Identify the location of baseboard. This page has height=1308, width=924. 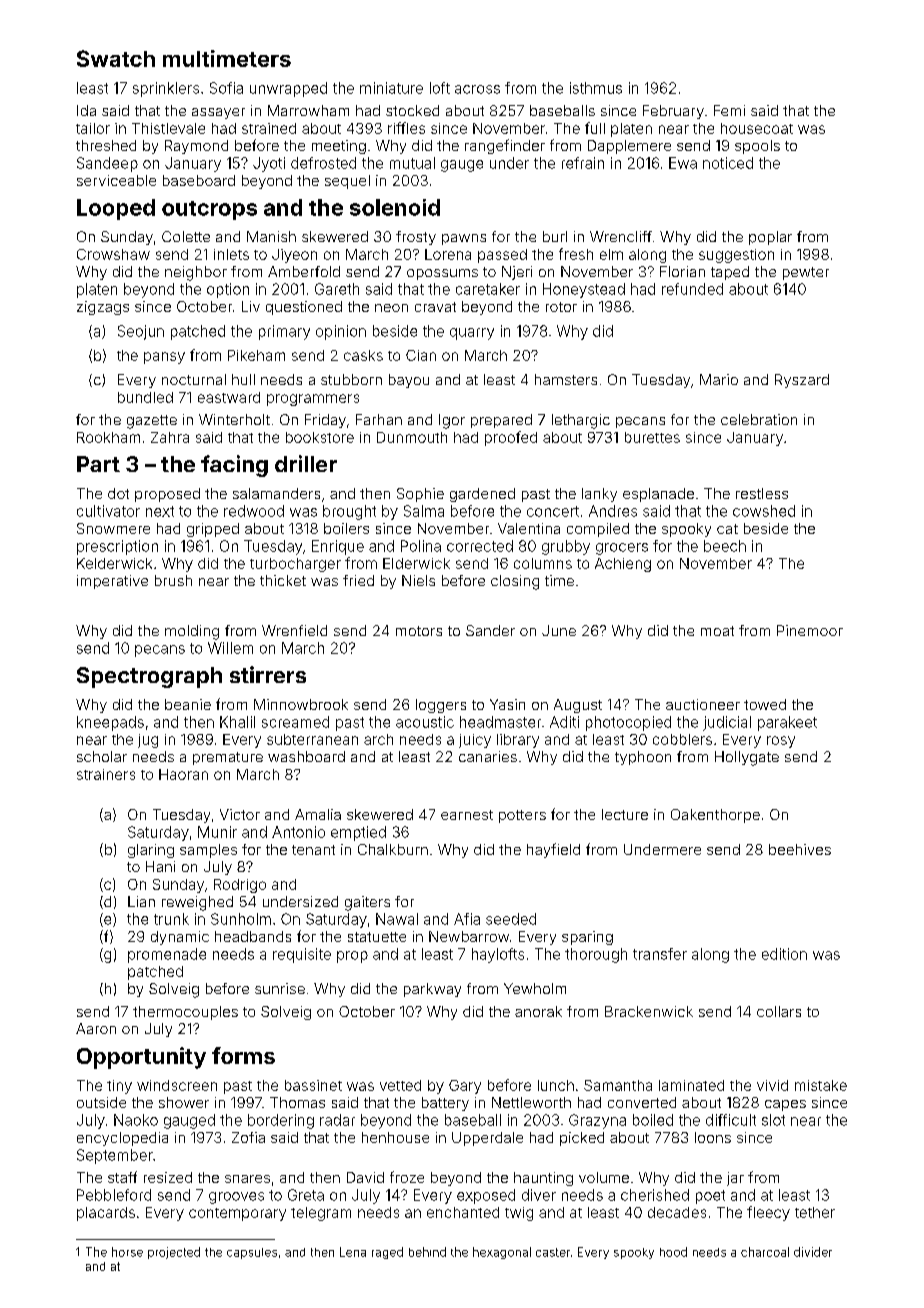
(199, 180).
